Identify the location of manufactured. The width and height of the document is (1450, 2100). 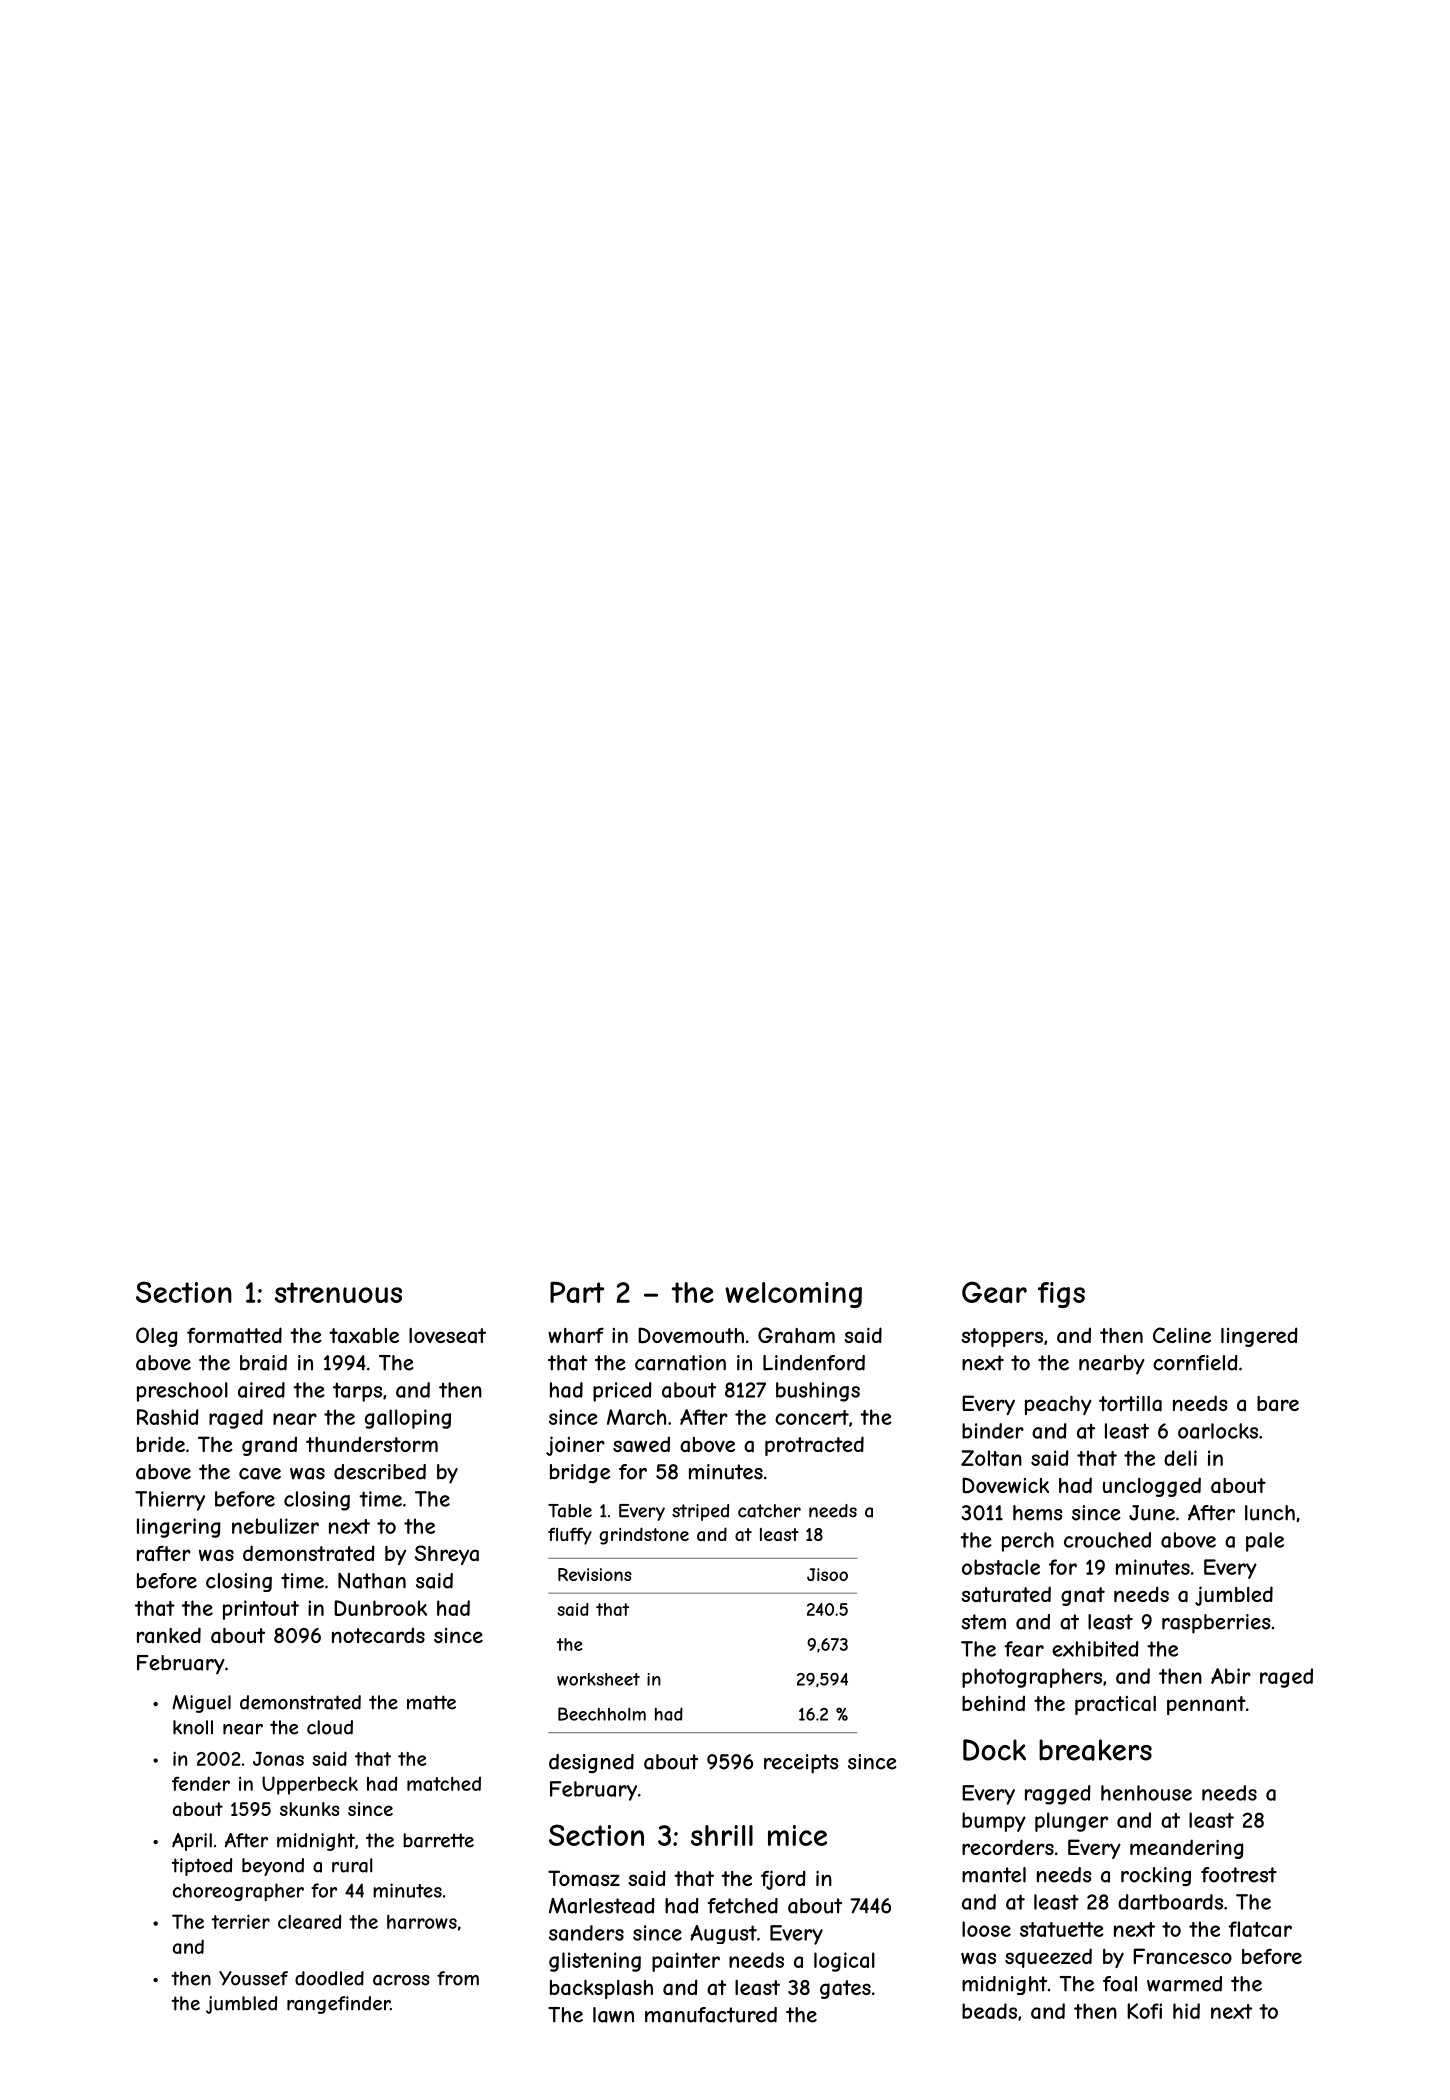
(711, 2015).
